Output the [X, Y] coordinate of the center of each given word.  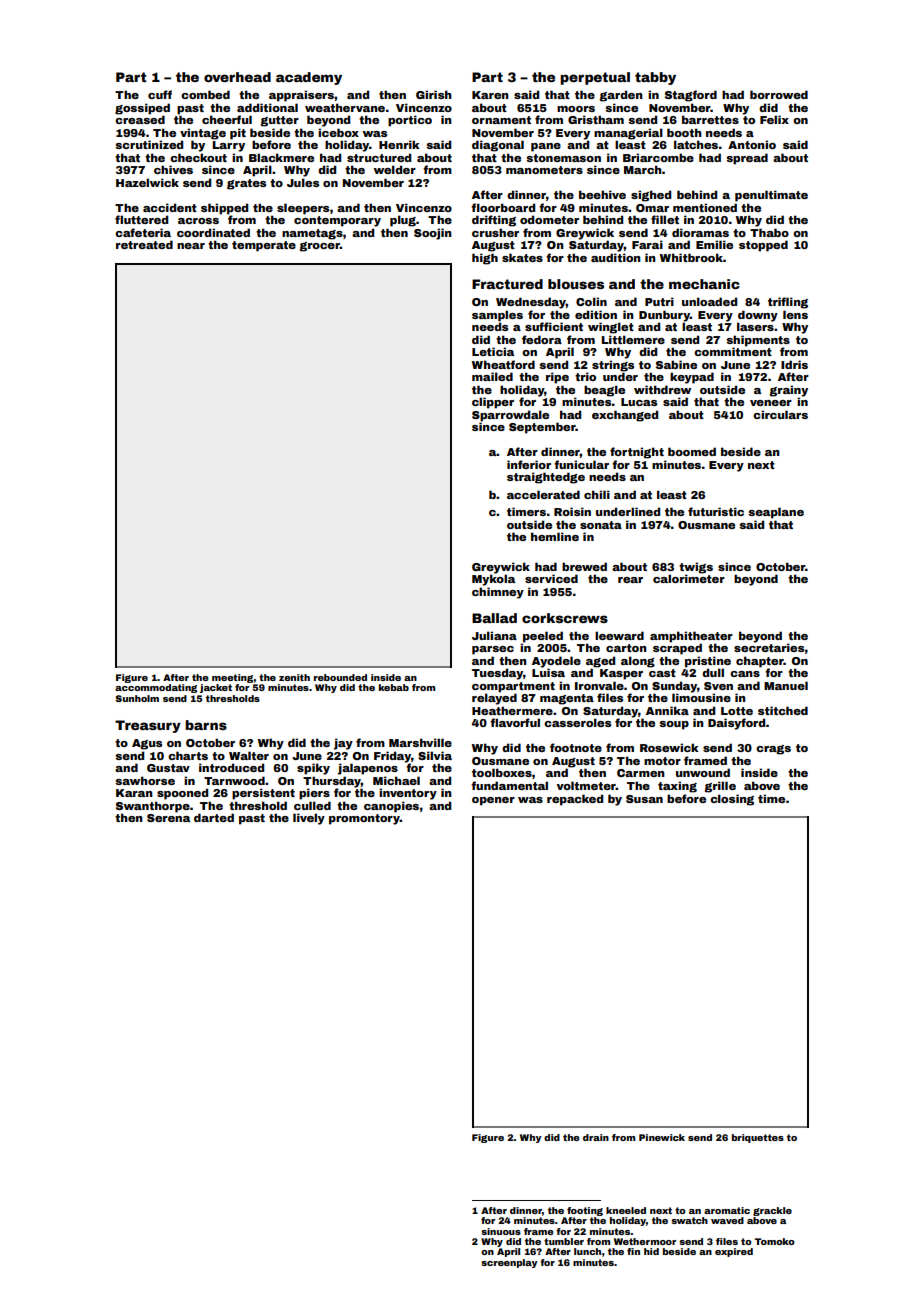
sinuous [501, 1231]
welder [395, 169]
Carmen [641, 773]
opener [493, 801]
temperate [264, 246]
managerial [628, 134]
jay [343, 744]
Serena [168, 818]
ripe [557, 378]
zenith [294, 677]
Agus [147, 744]
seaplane [776, 513]
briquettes [758, 1138]
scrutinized [149, 144]
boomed [692, 451]
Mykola [493, 580]
